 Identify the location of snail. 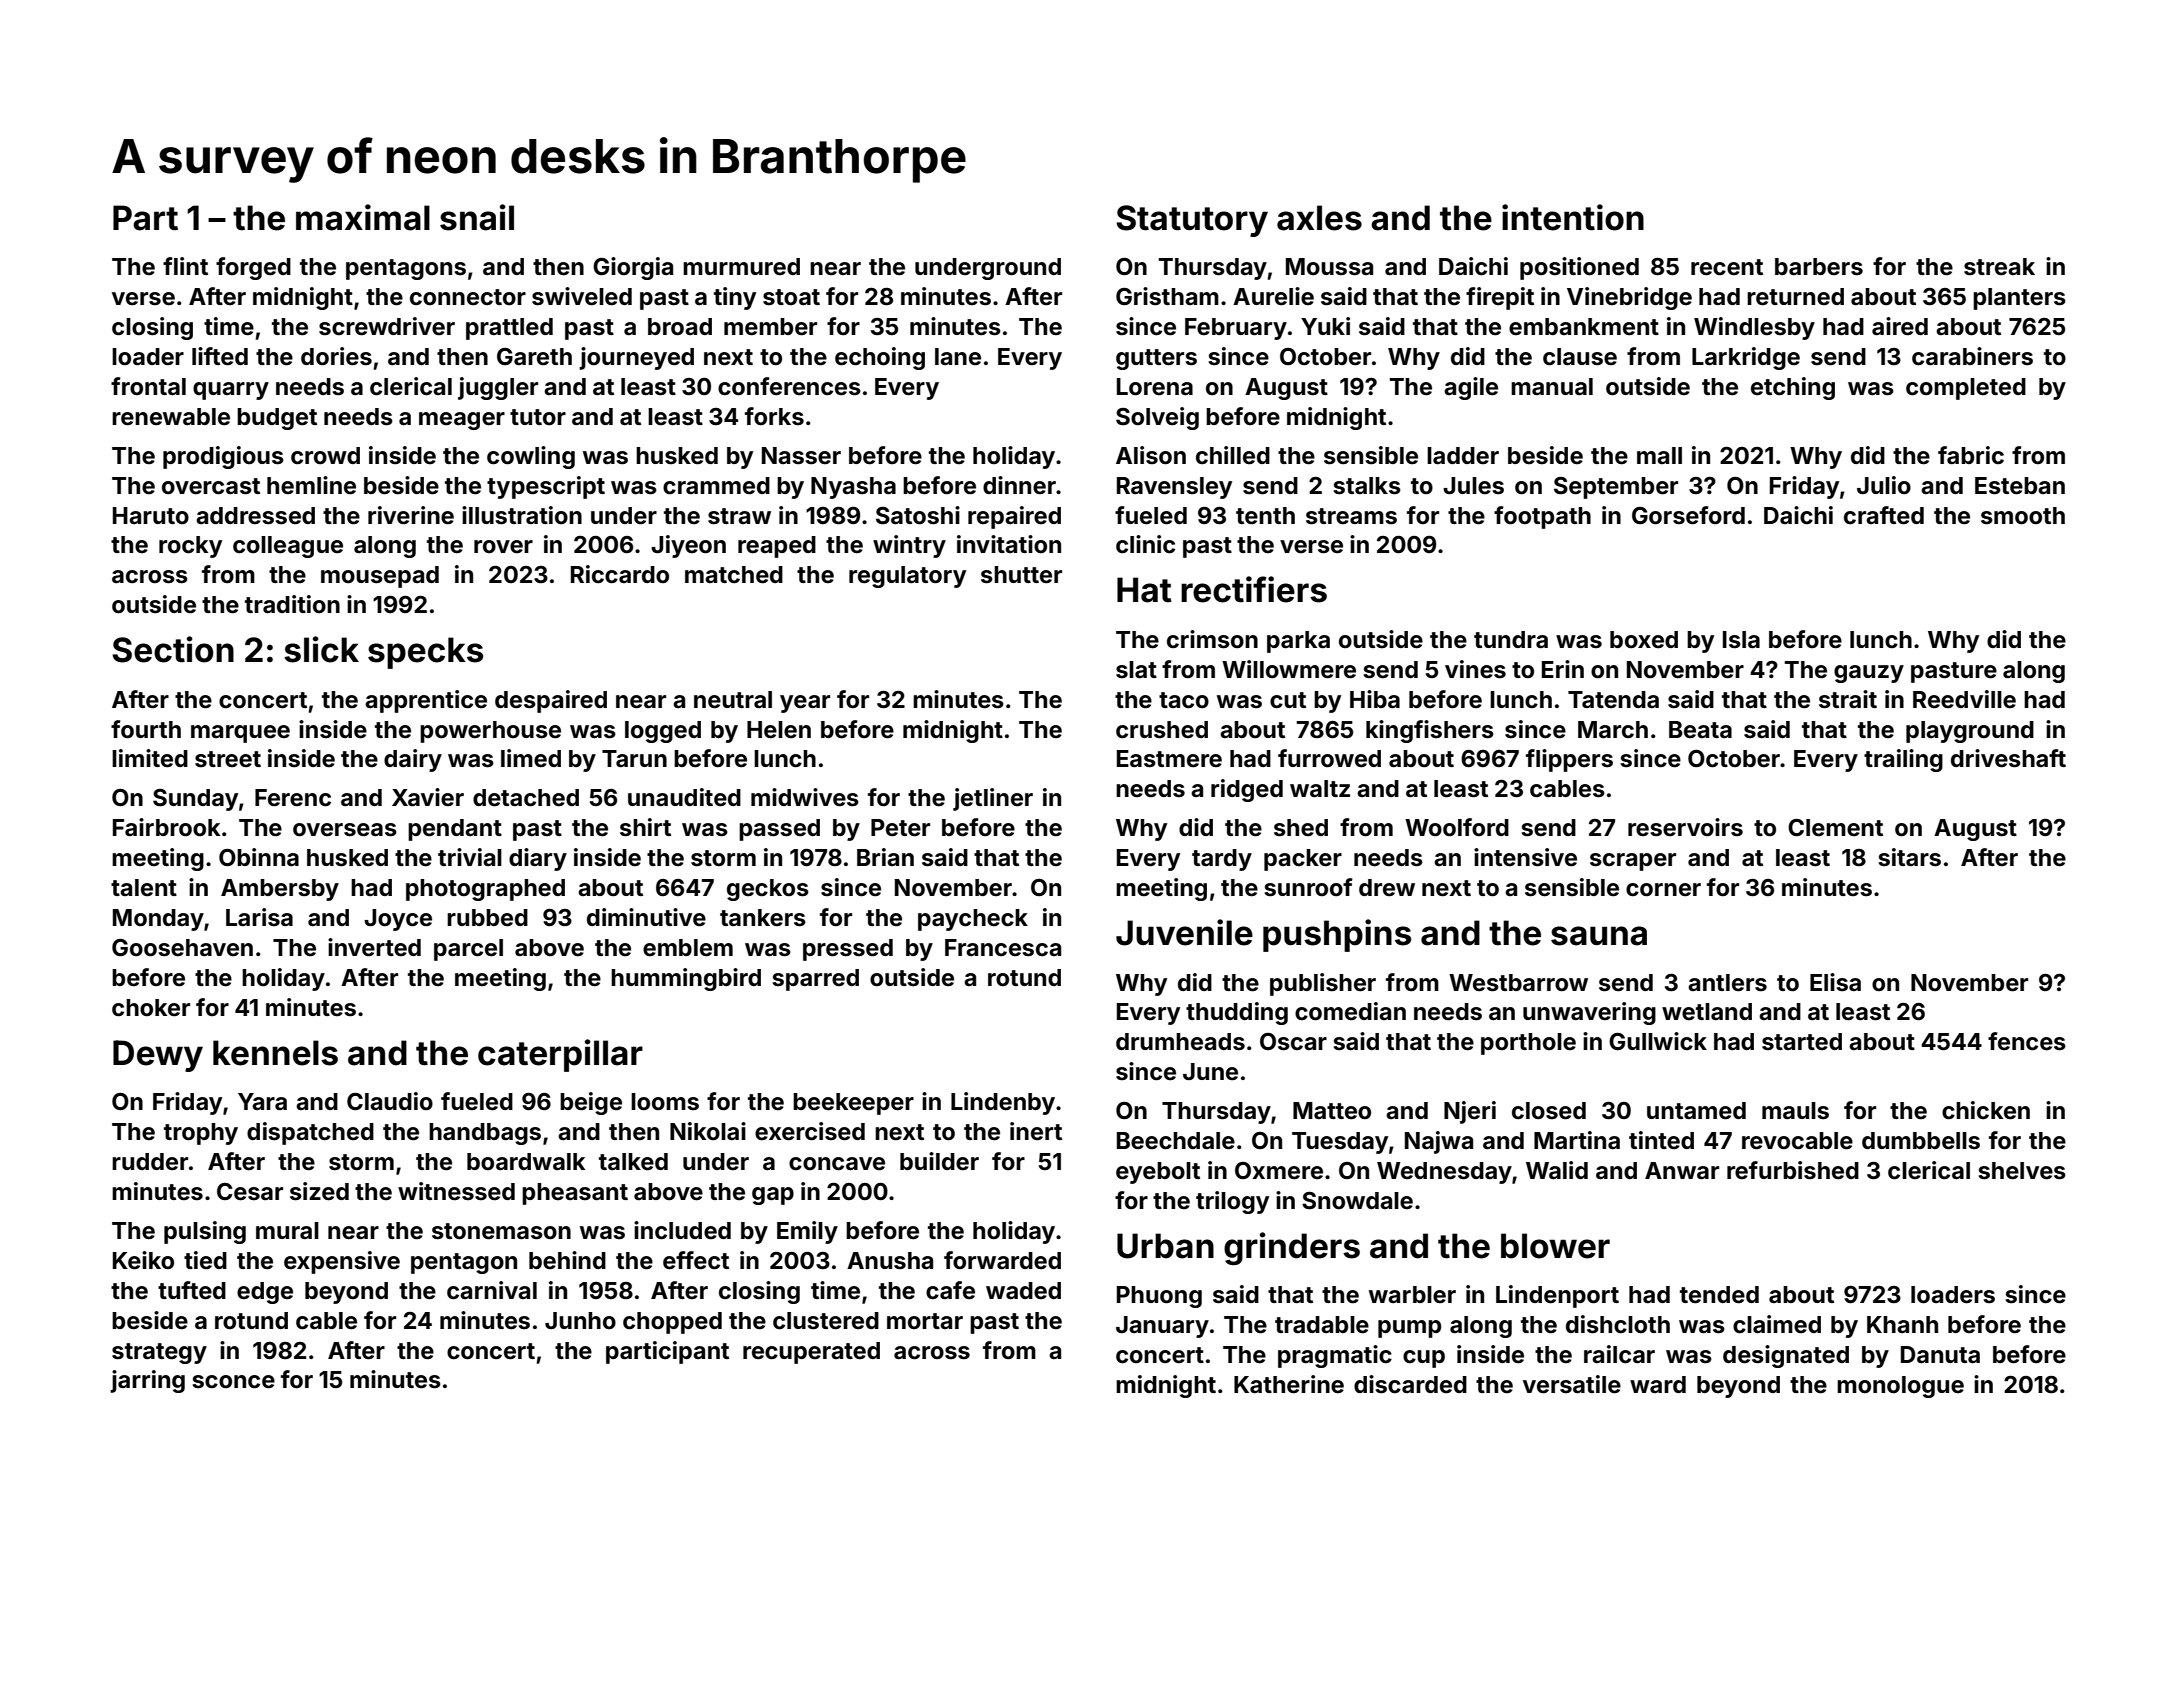
(477, 217).
